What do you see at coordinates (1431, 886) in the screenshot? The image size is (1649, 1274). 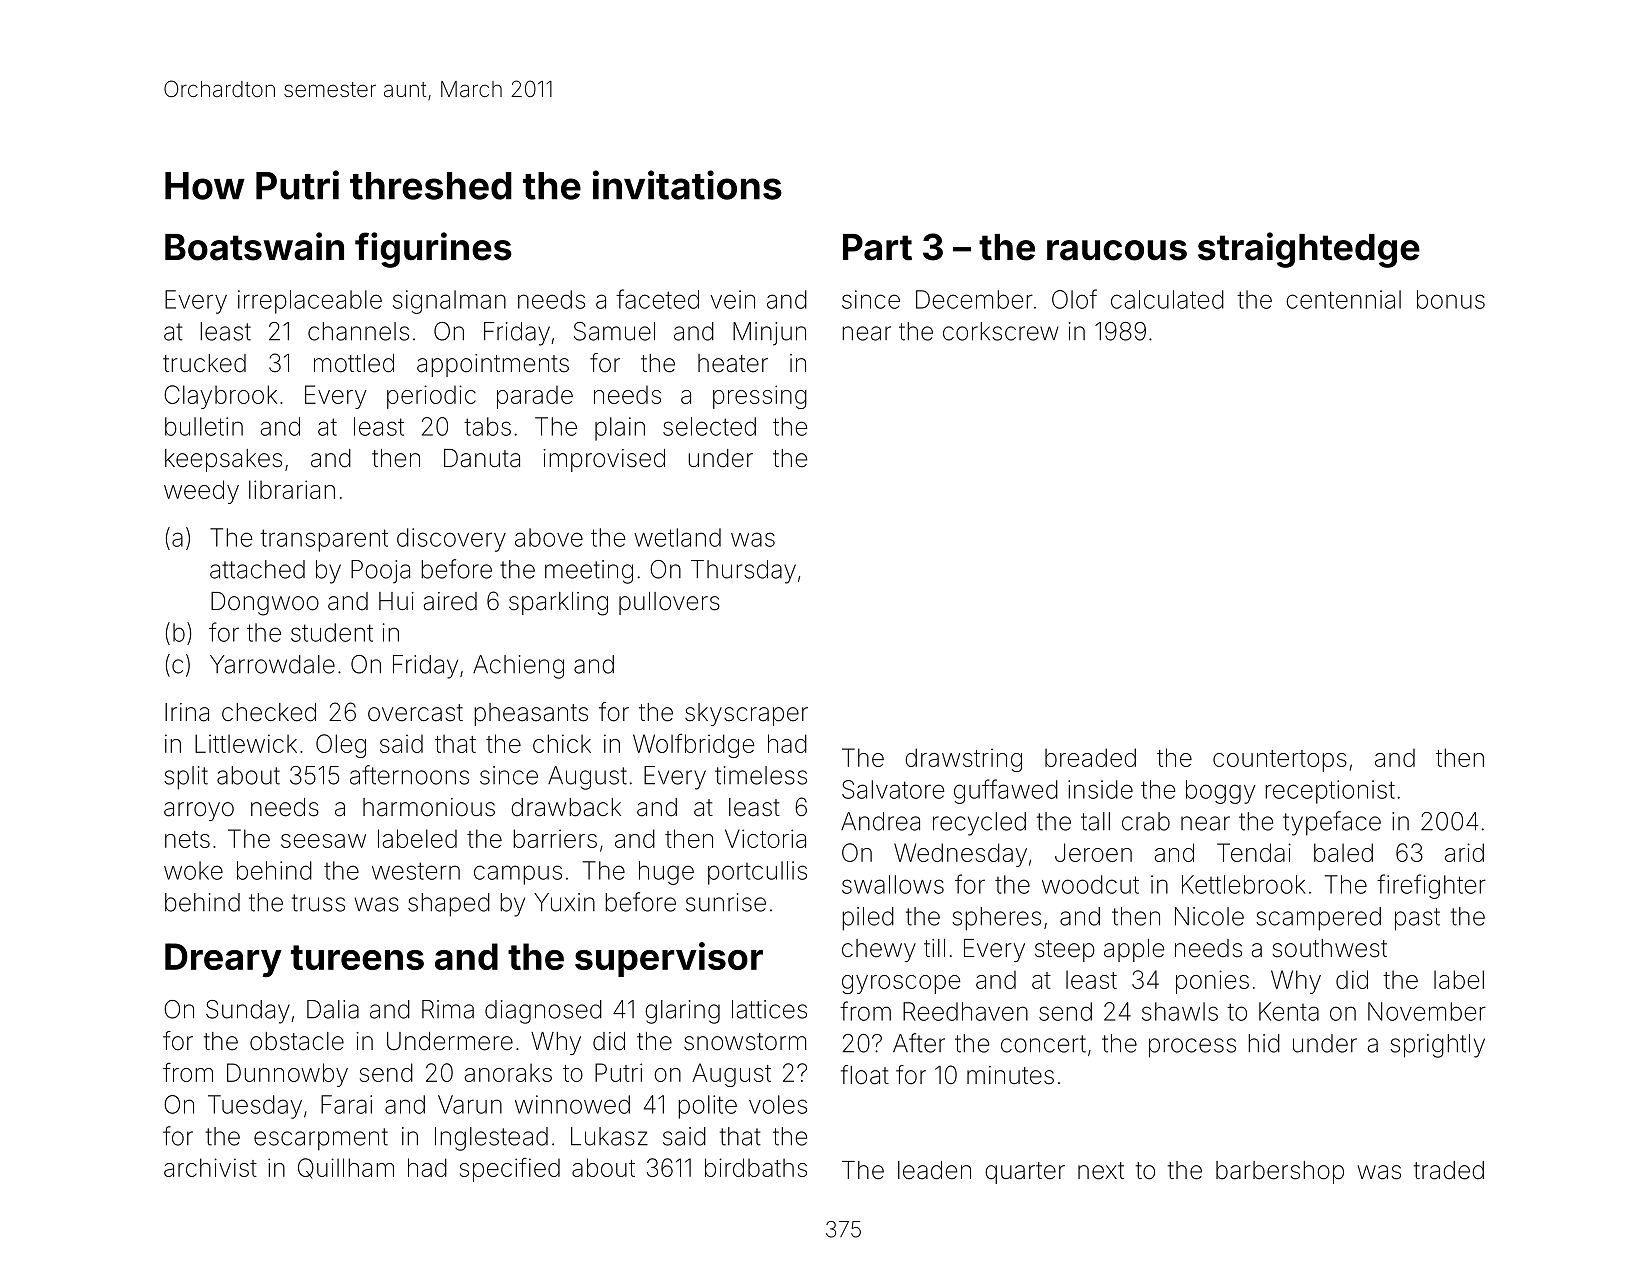 I see `firefighter` at bounding box center [1431, 886].
